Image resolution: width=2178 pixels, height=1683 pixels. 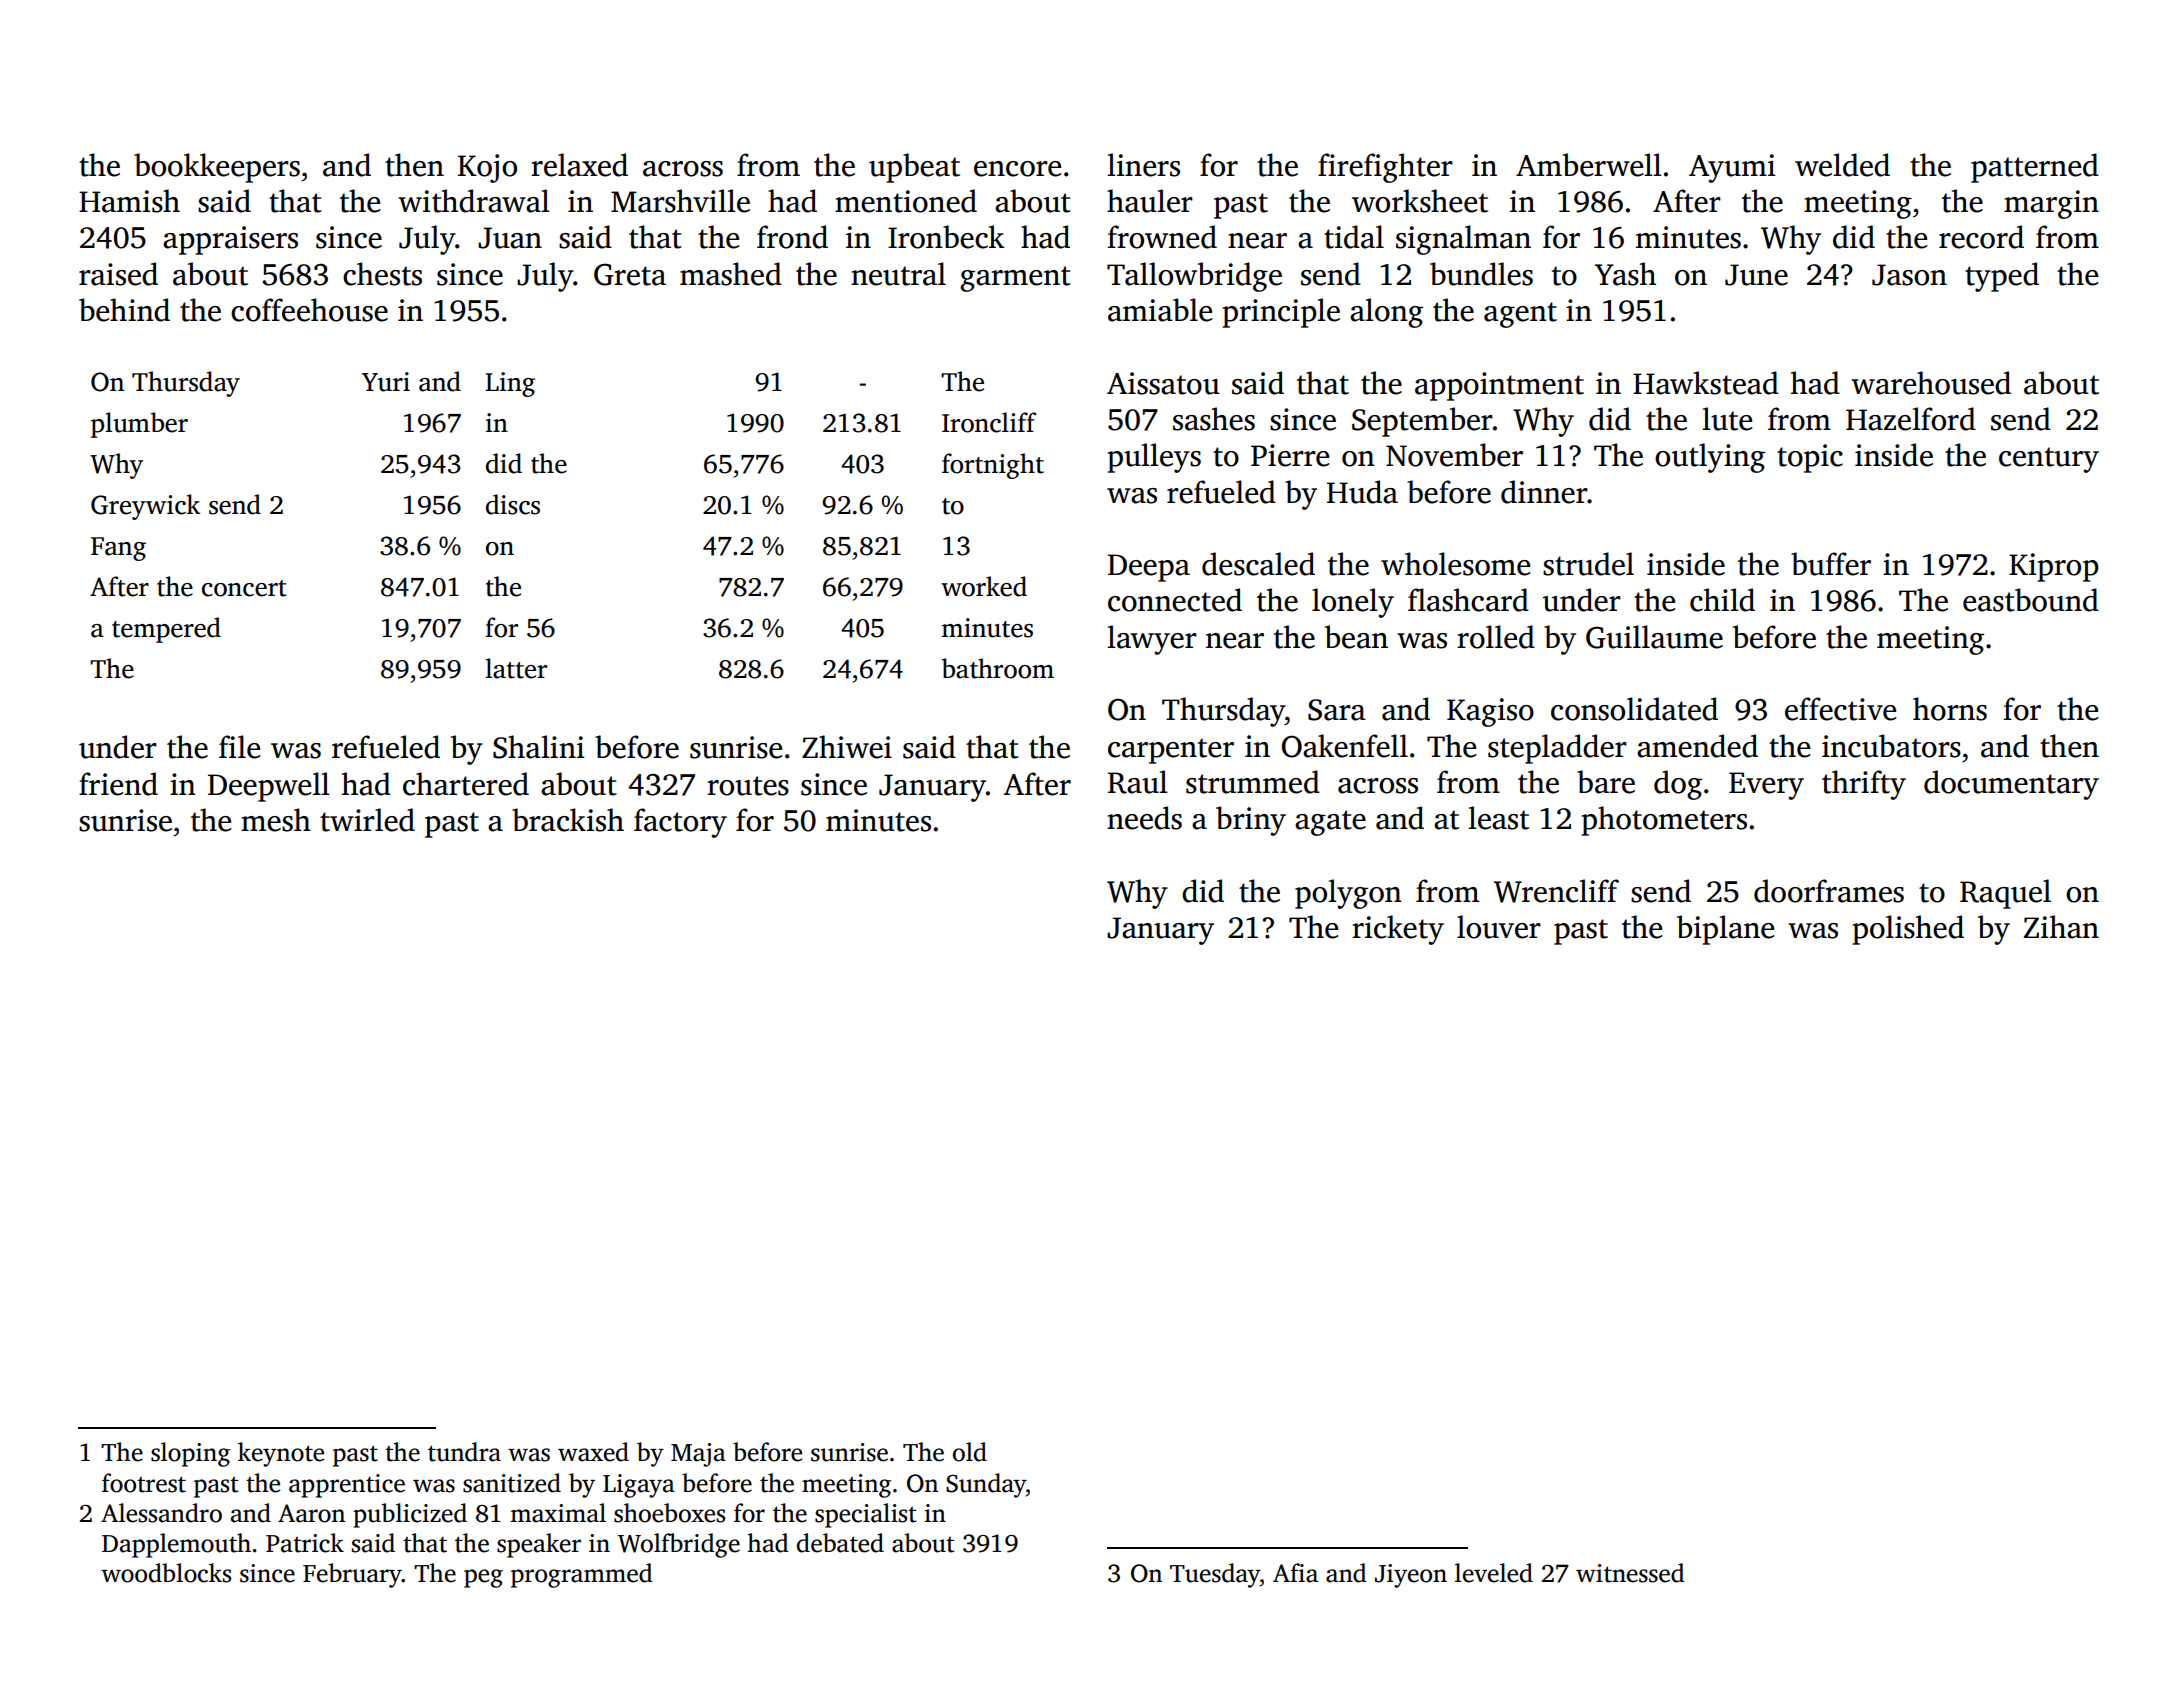 What do you see at coordinates (2031, 600) in the screenshot?
I see `eastbound` at bounding box center [2031, 600].
